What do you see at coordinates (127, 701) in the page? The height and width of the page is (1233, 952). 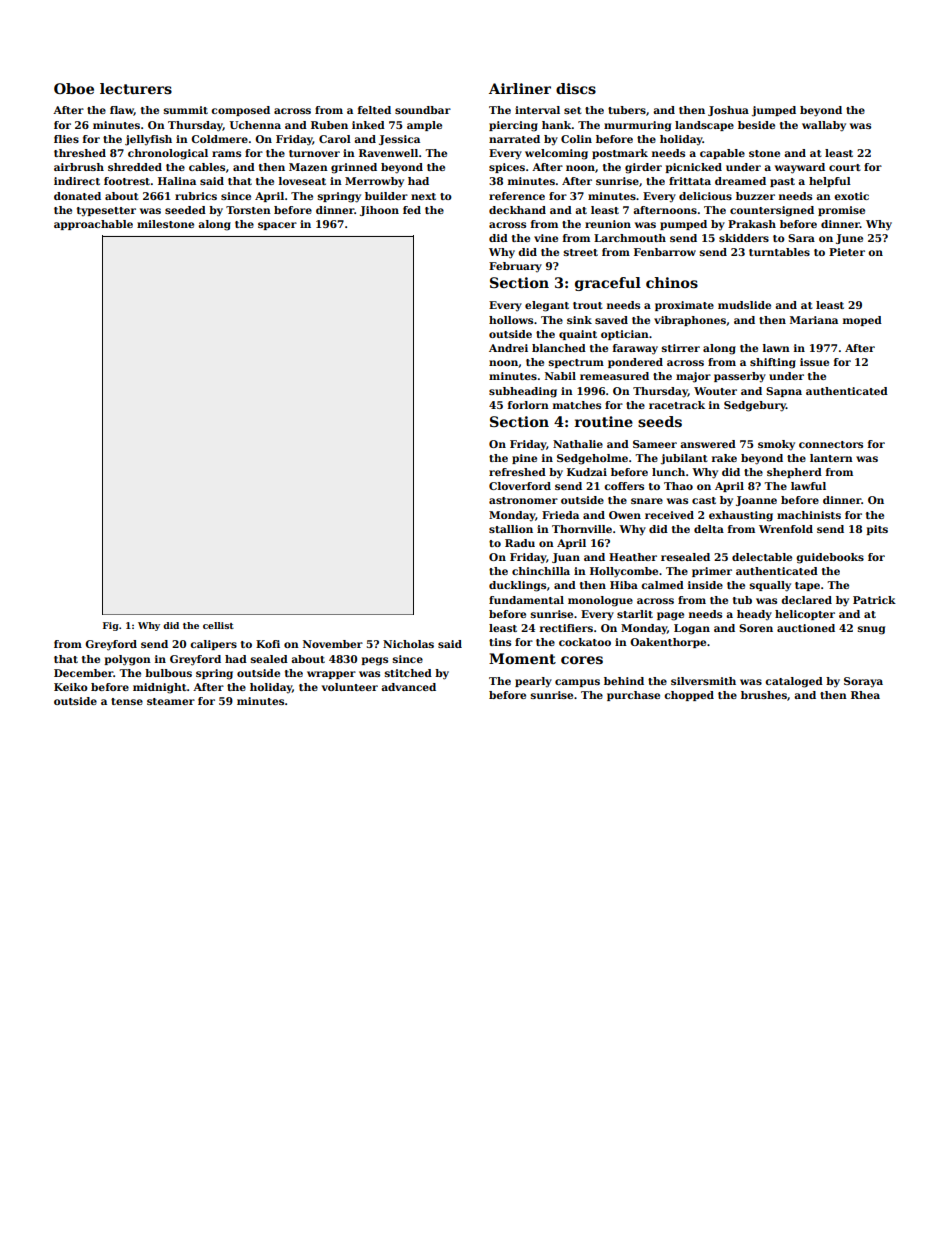 I see `tense` at bounding box center [127, 701].
